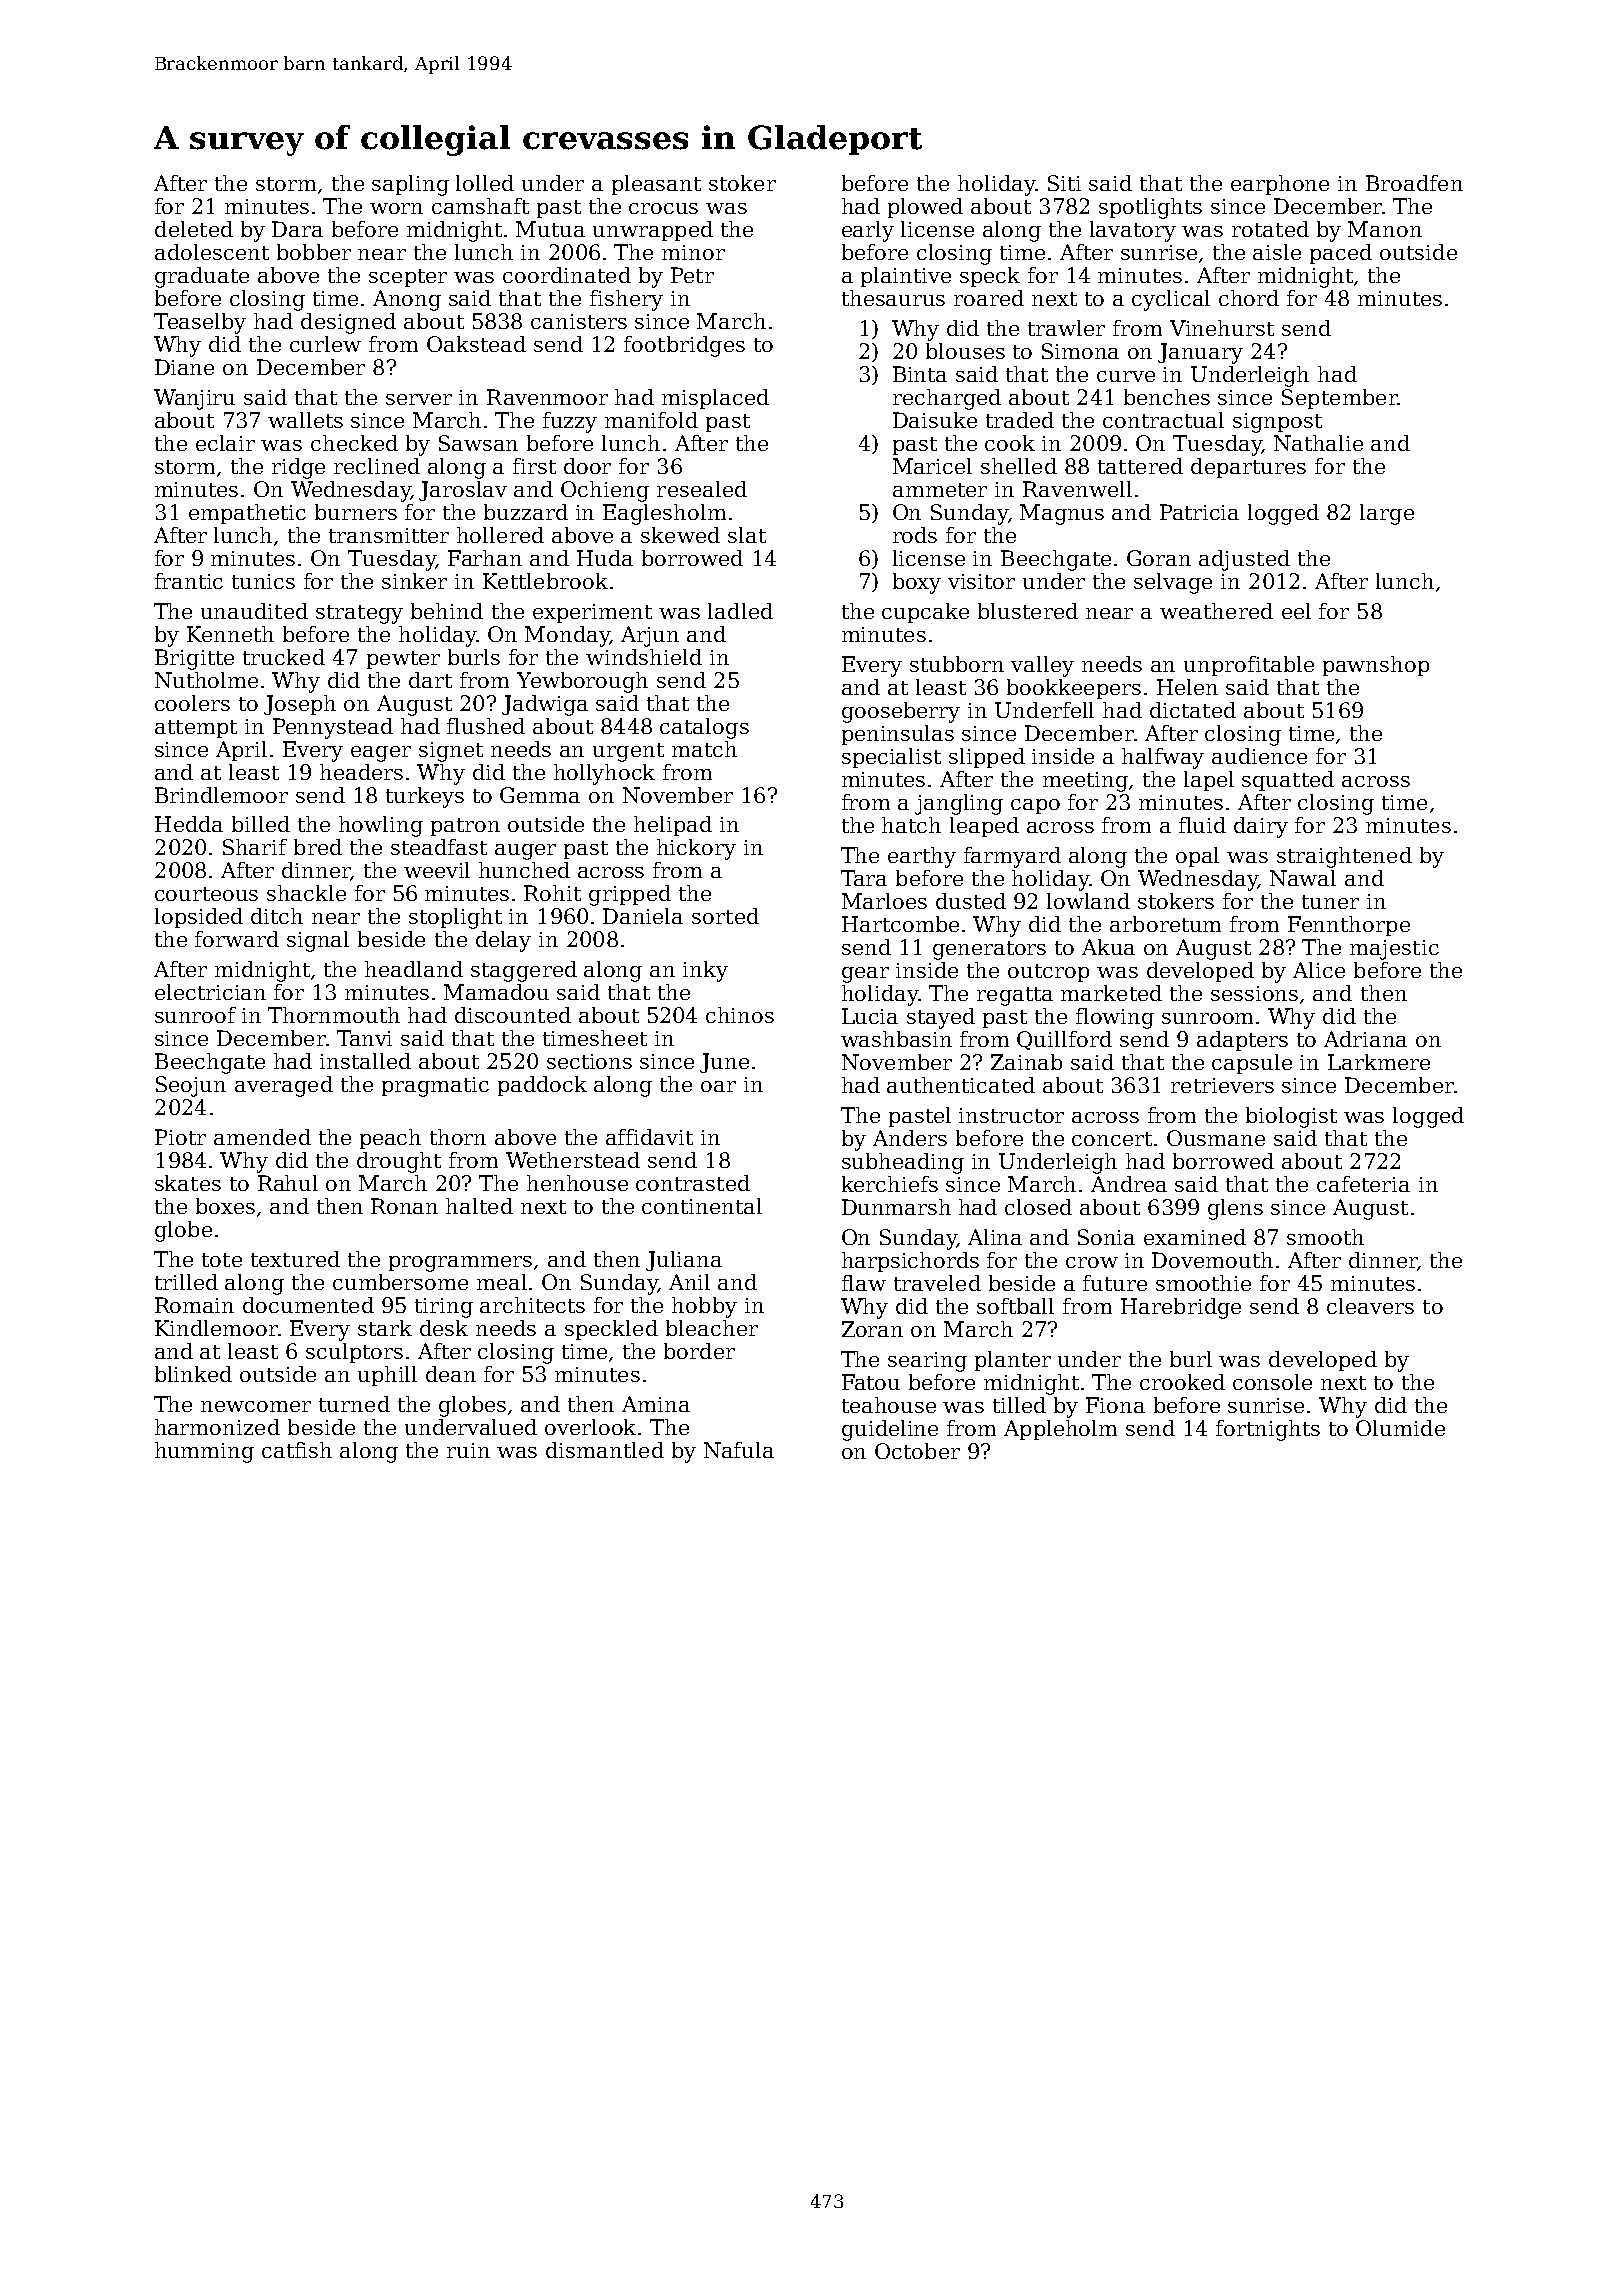 This page has width=1620, height=2292. Describe the element at coordinates (1296, 611) in the page. I see `eel` at that location.
